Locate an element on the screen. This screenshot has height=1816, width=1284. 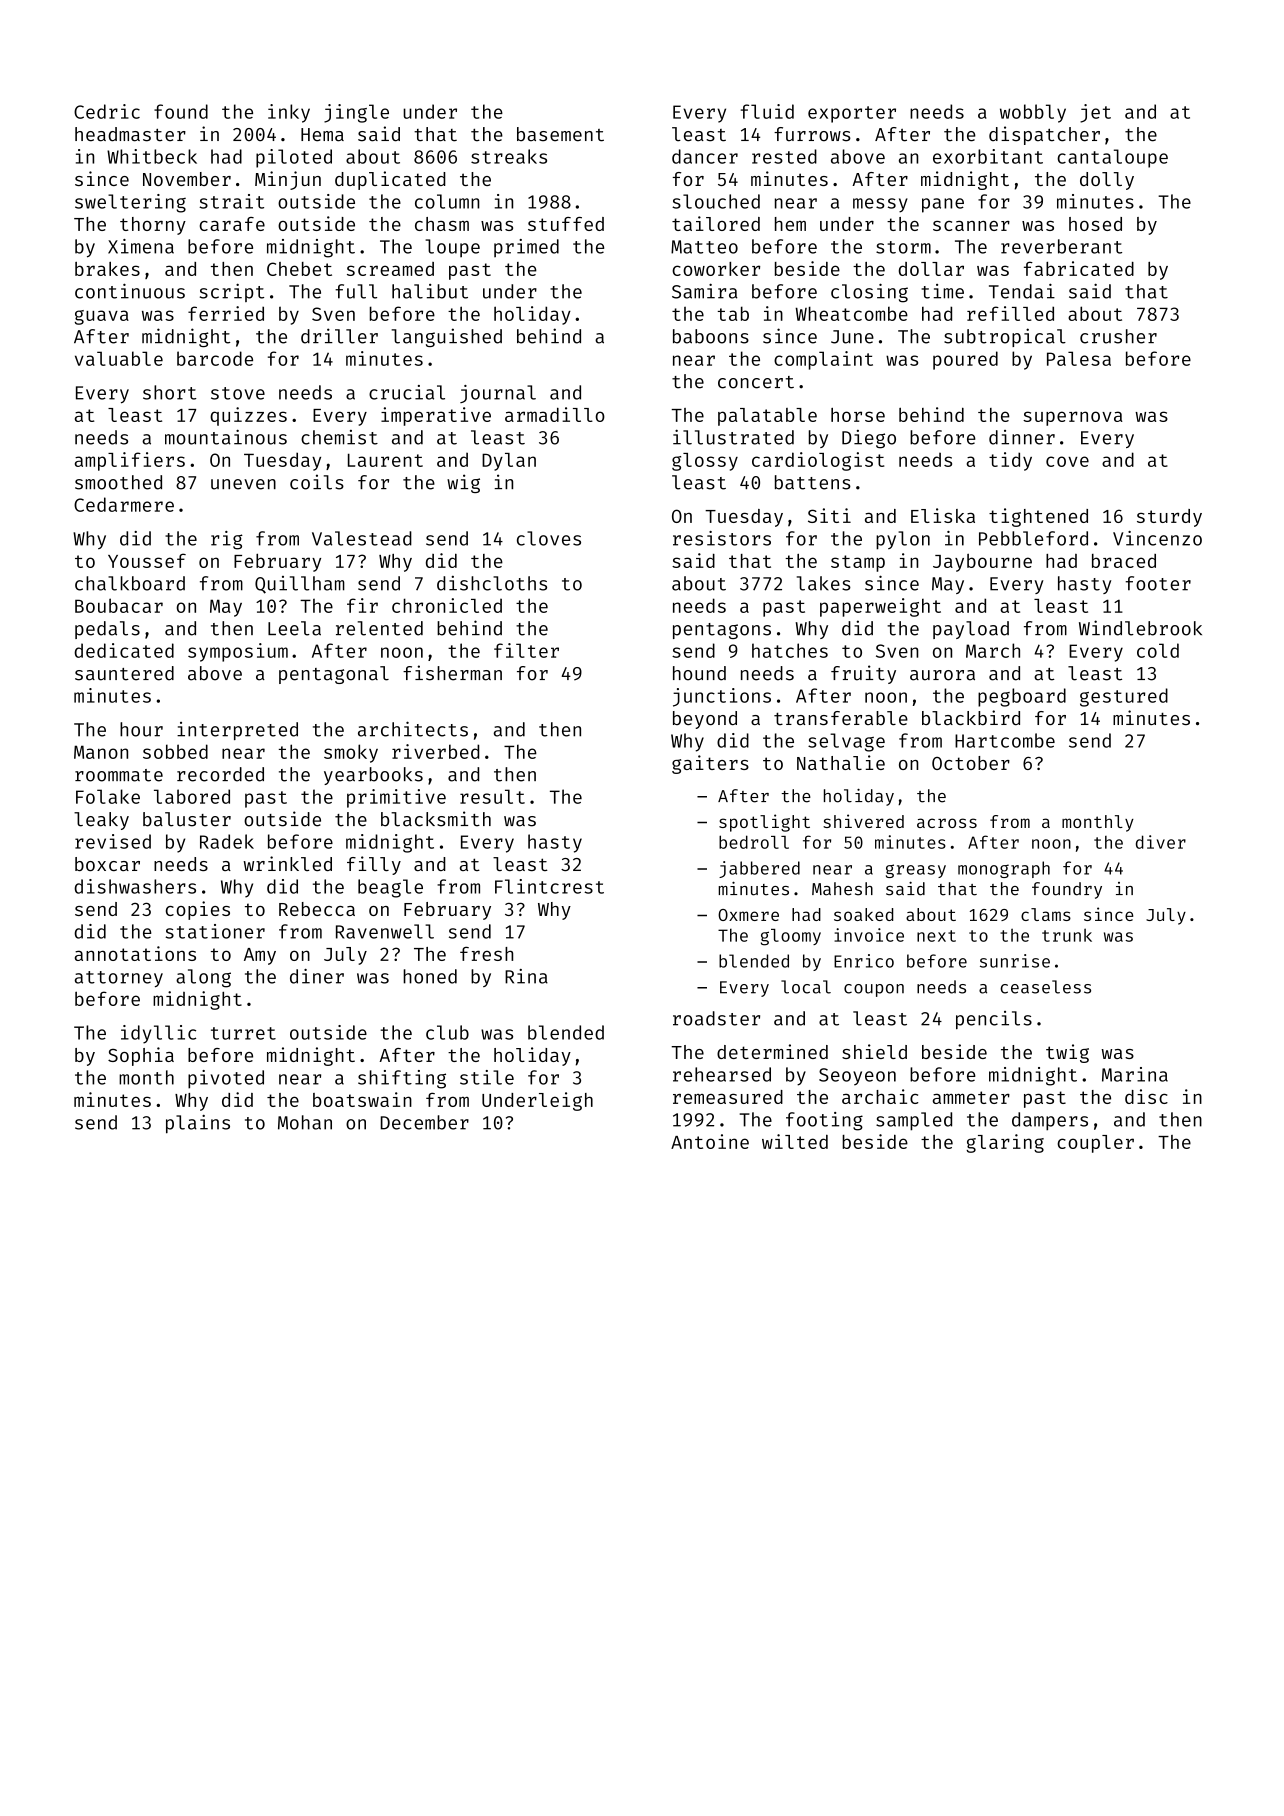
roadster is located at coordinates (716, 1018).
